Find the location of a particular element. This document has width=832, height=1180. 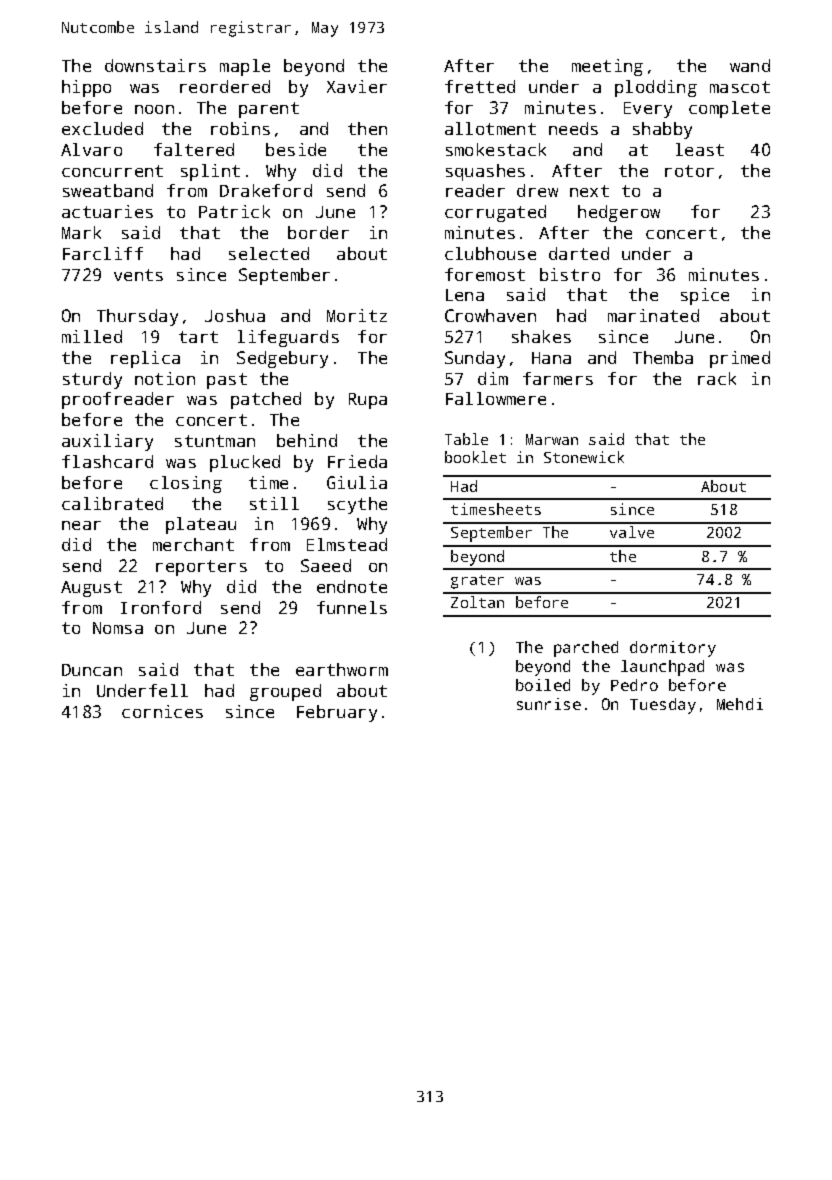

Mehdi is located at coordinates (740, 704).
